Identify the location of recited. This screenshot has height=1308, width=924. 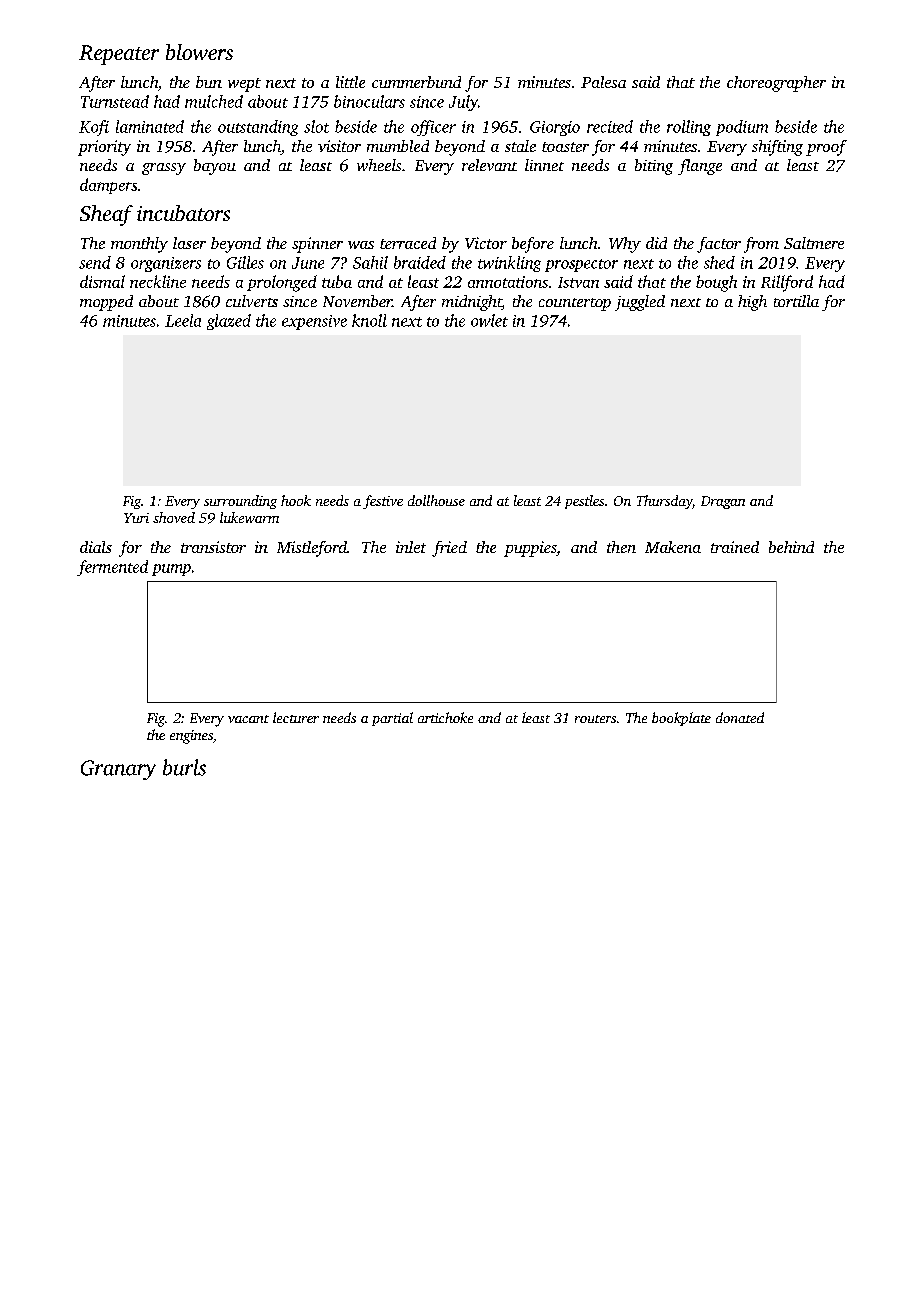
(610, 126).
